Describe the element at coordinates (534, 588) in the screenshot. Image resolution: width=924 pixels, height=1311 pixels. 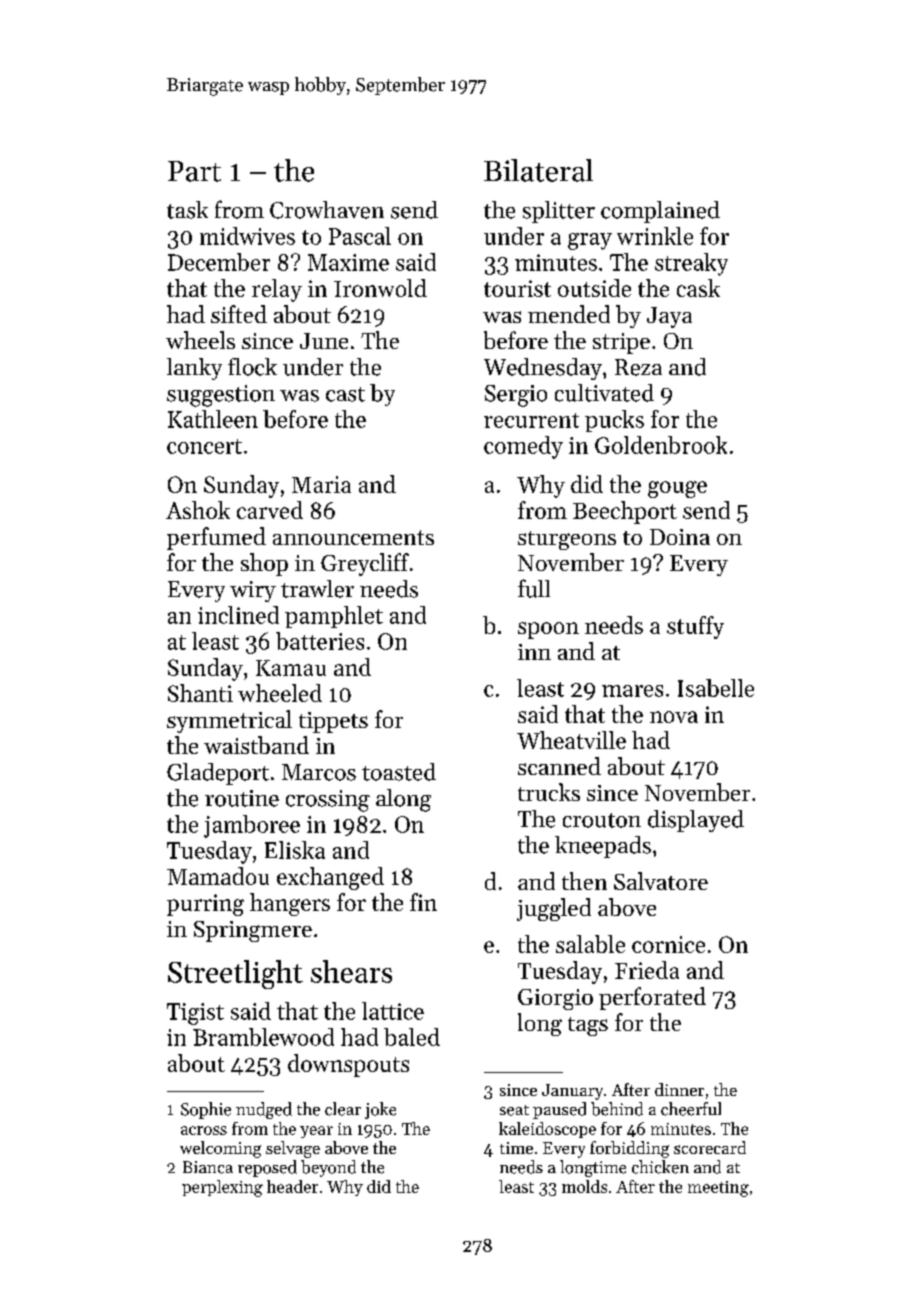
I see `full` at that location.
